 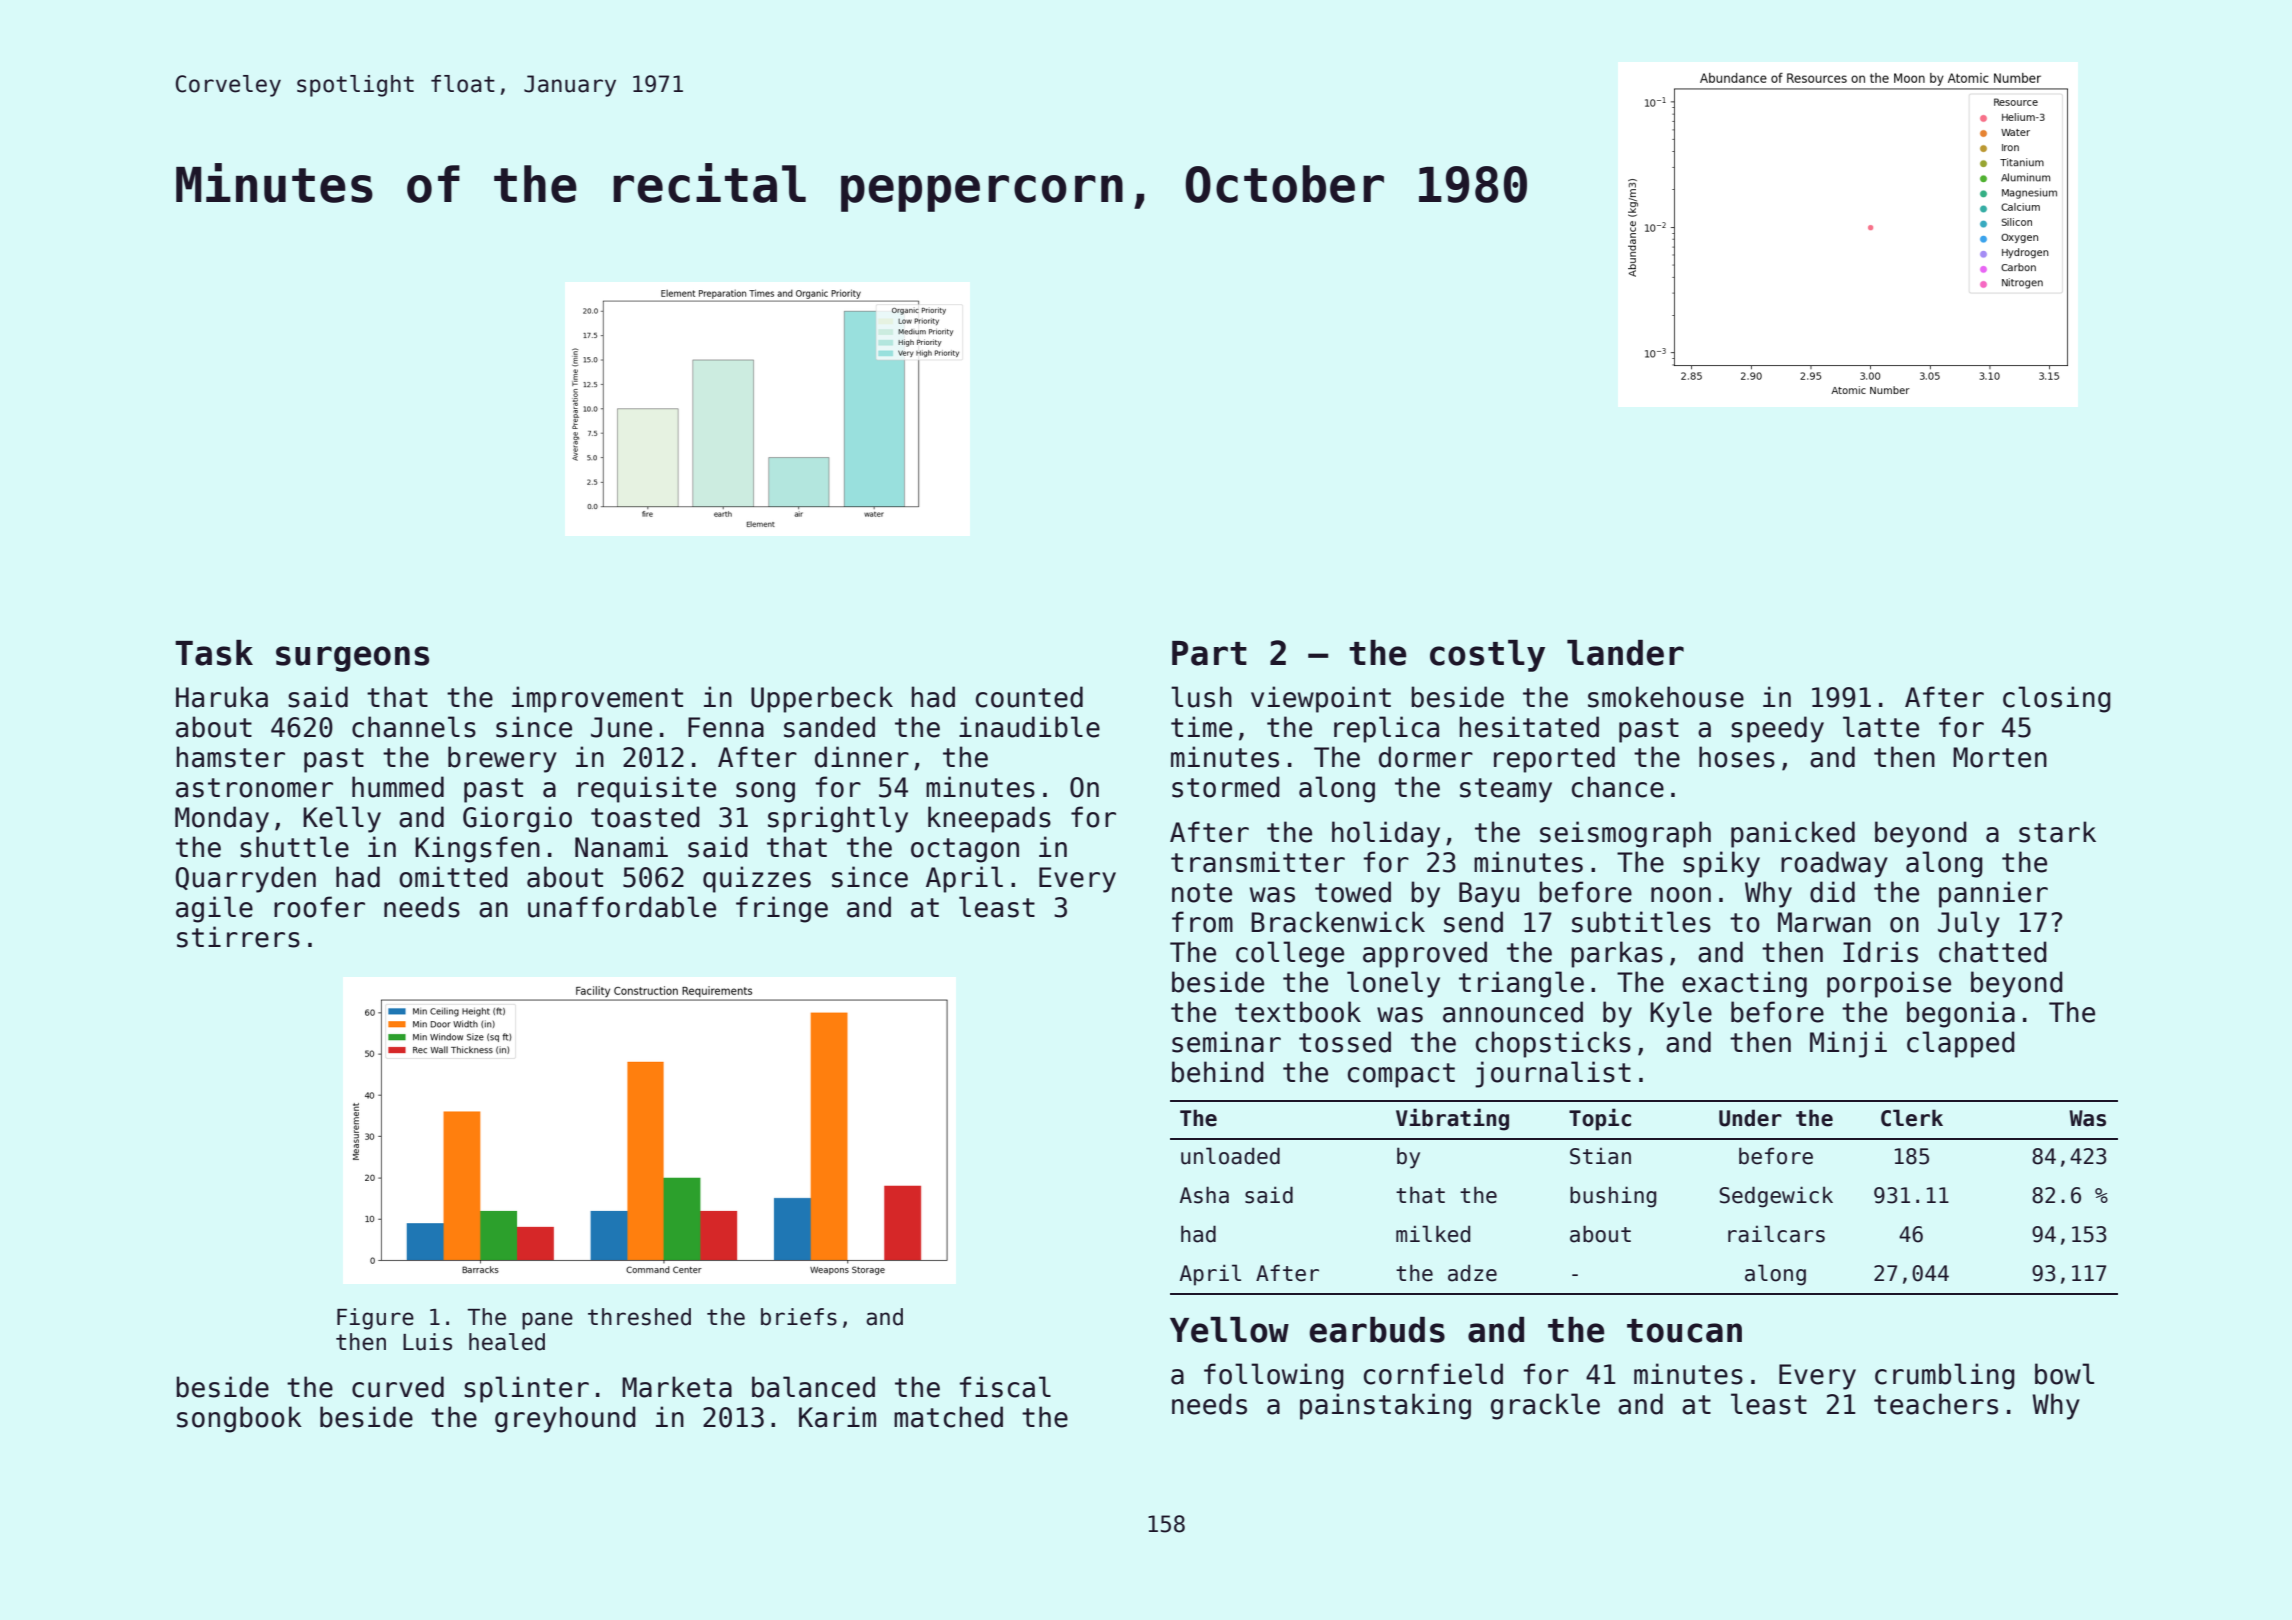 What do you see at coordinates (1993, 952) in the screenshot?
I see `chatted` at bounding box center [1993, 952].
